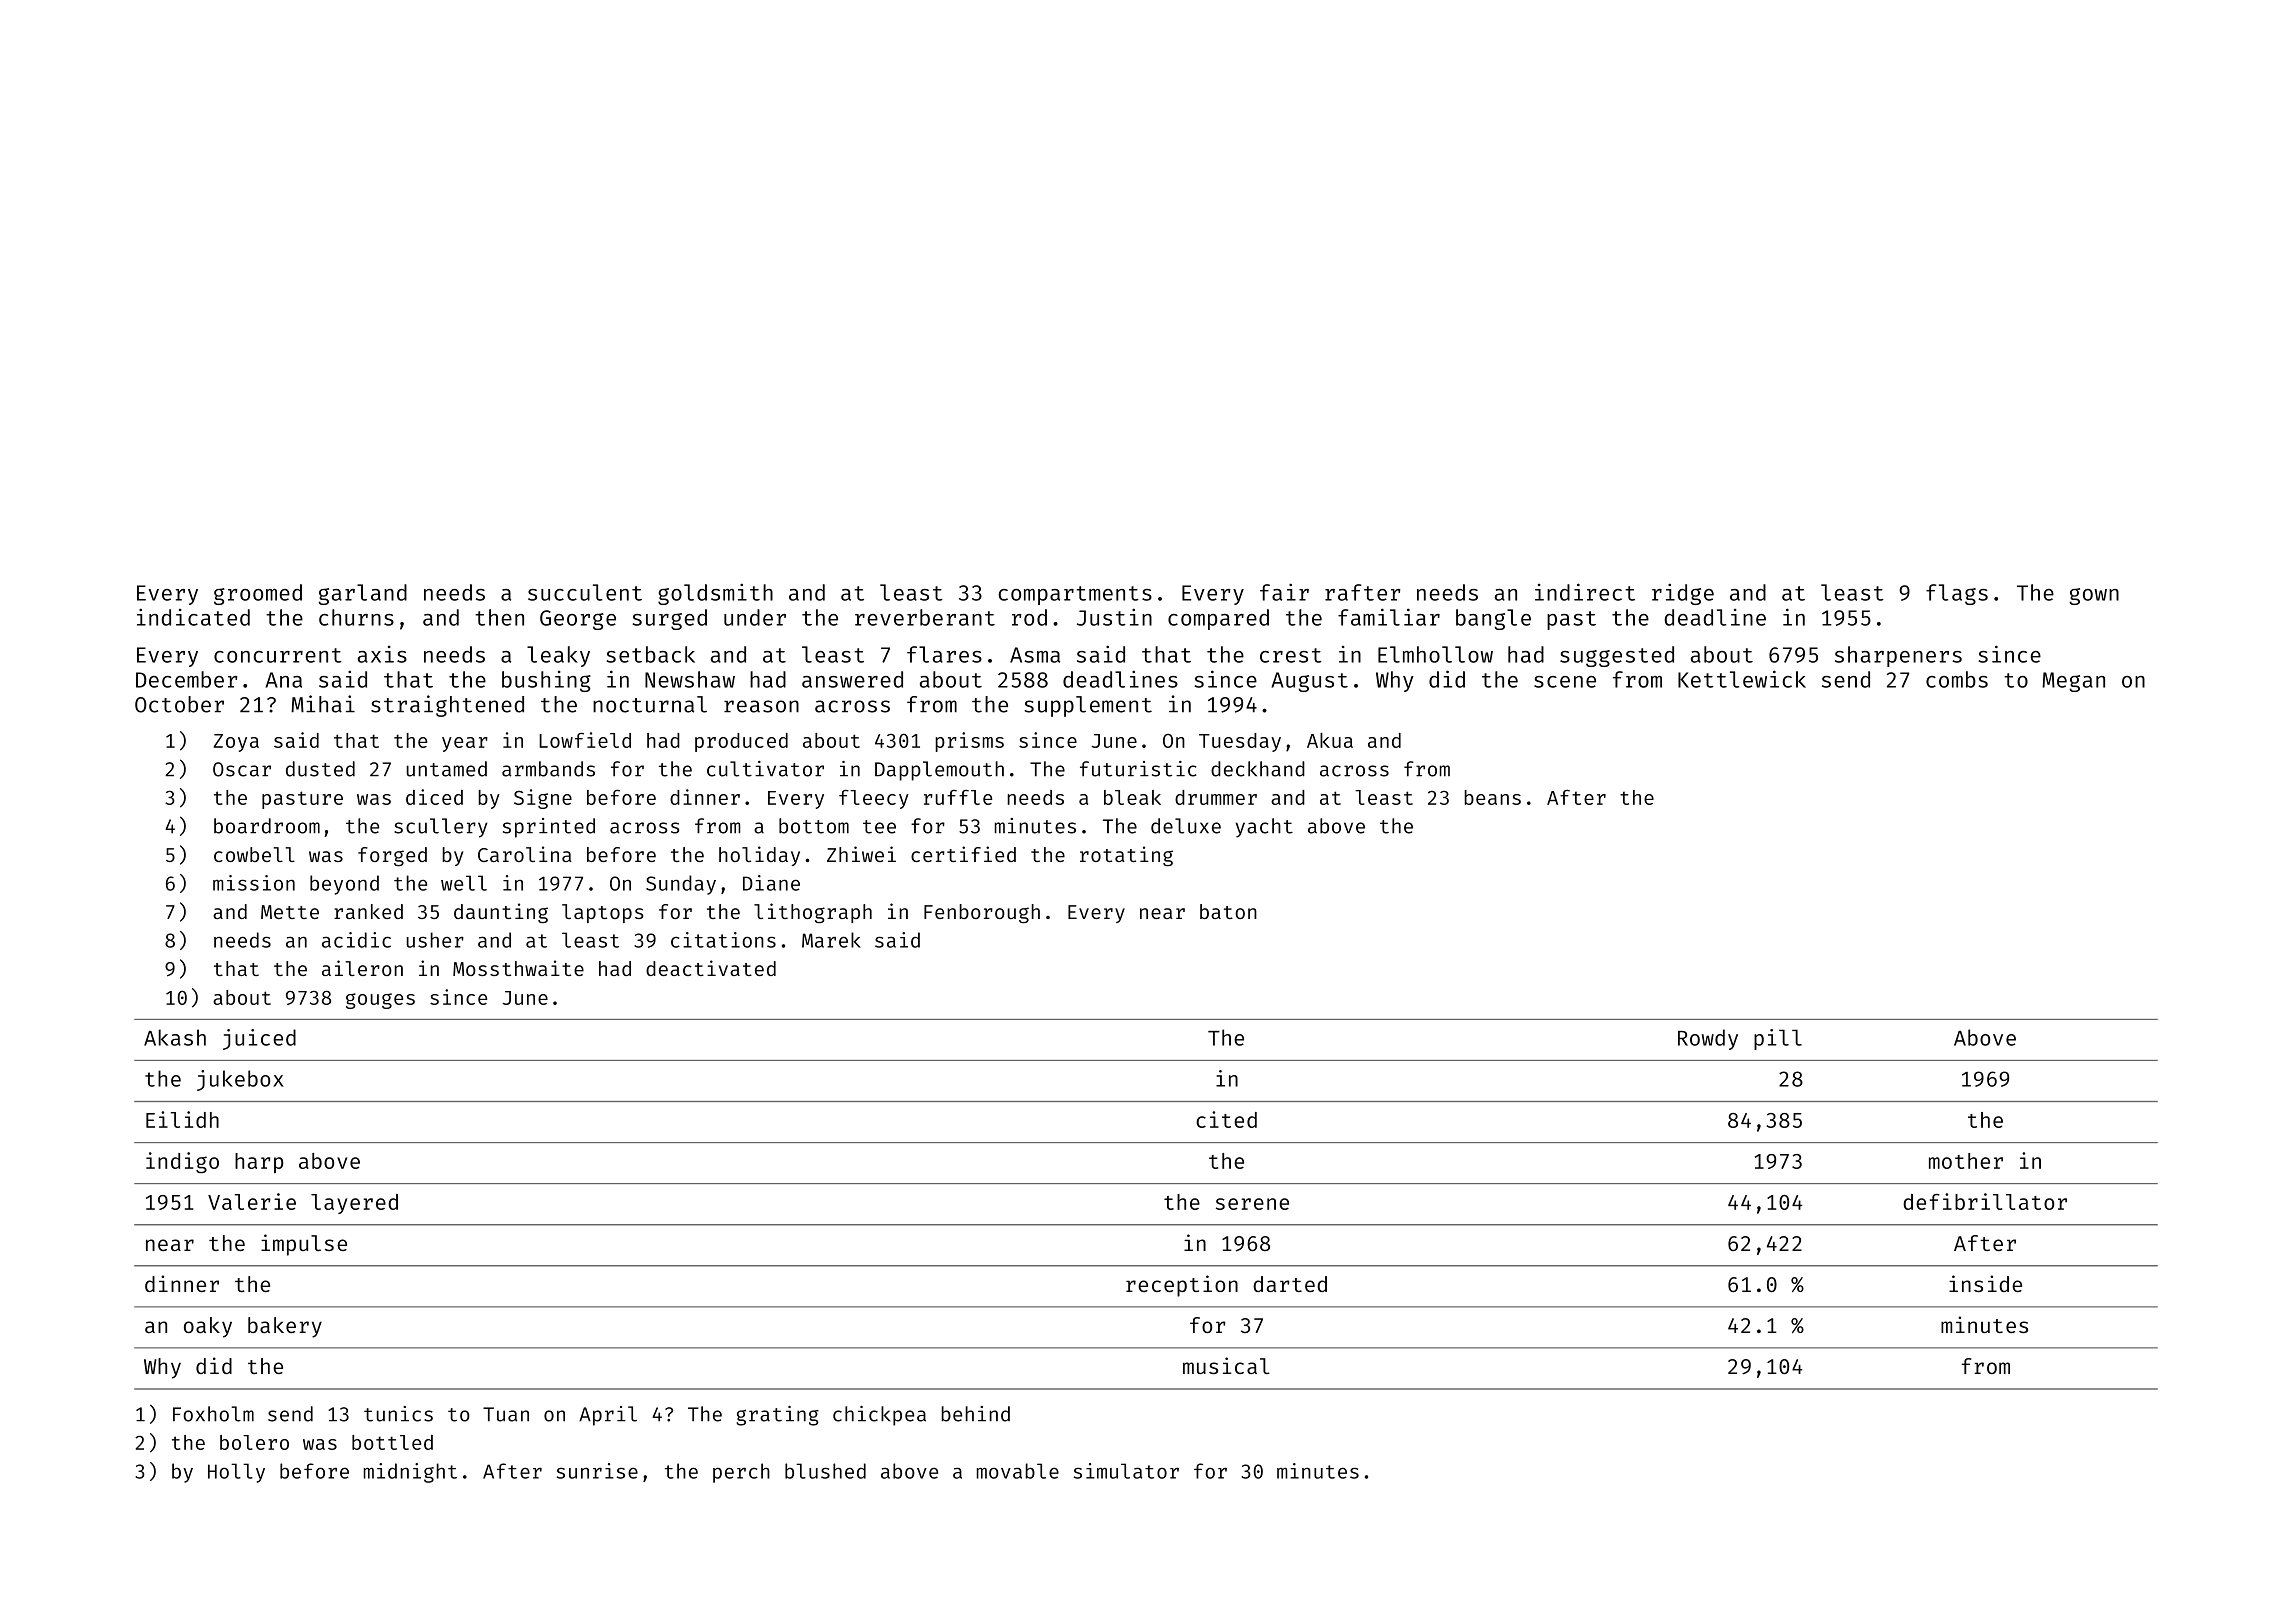 The image size is (2292, 1620). I want to click on defibrillator, so click(1985, 1201).
